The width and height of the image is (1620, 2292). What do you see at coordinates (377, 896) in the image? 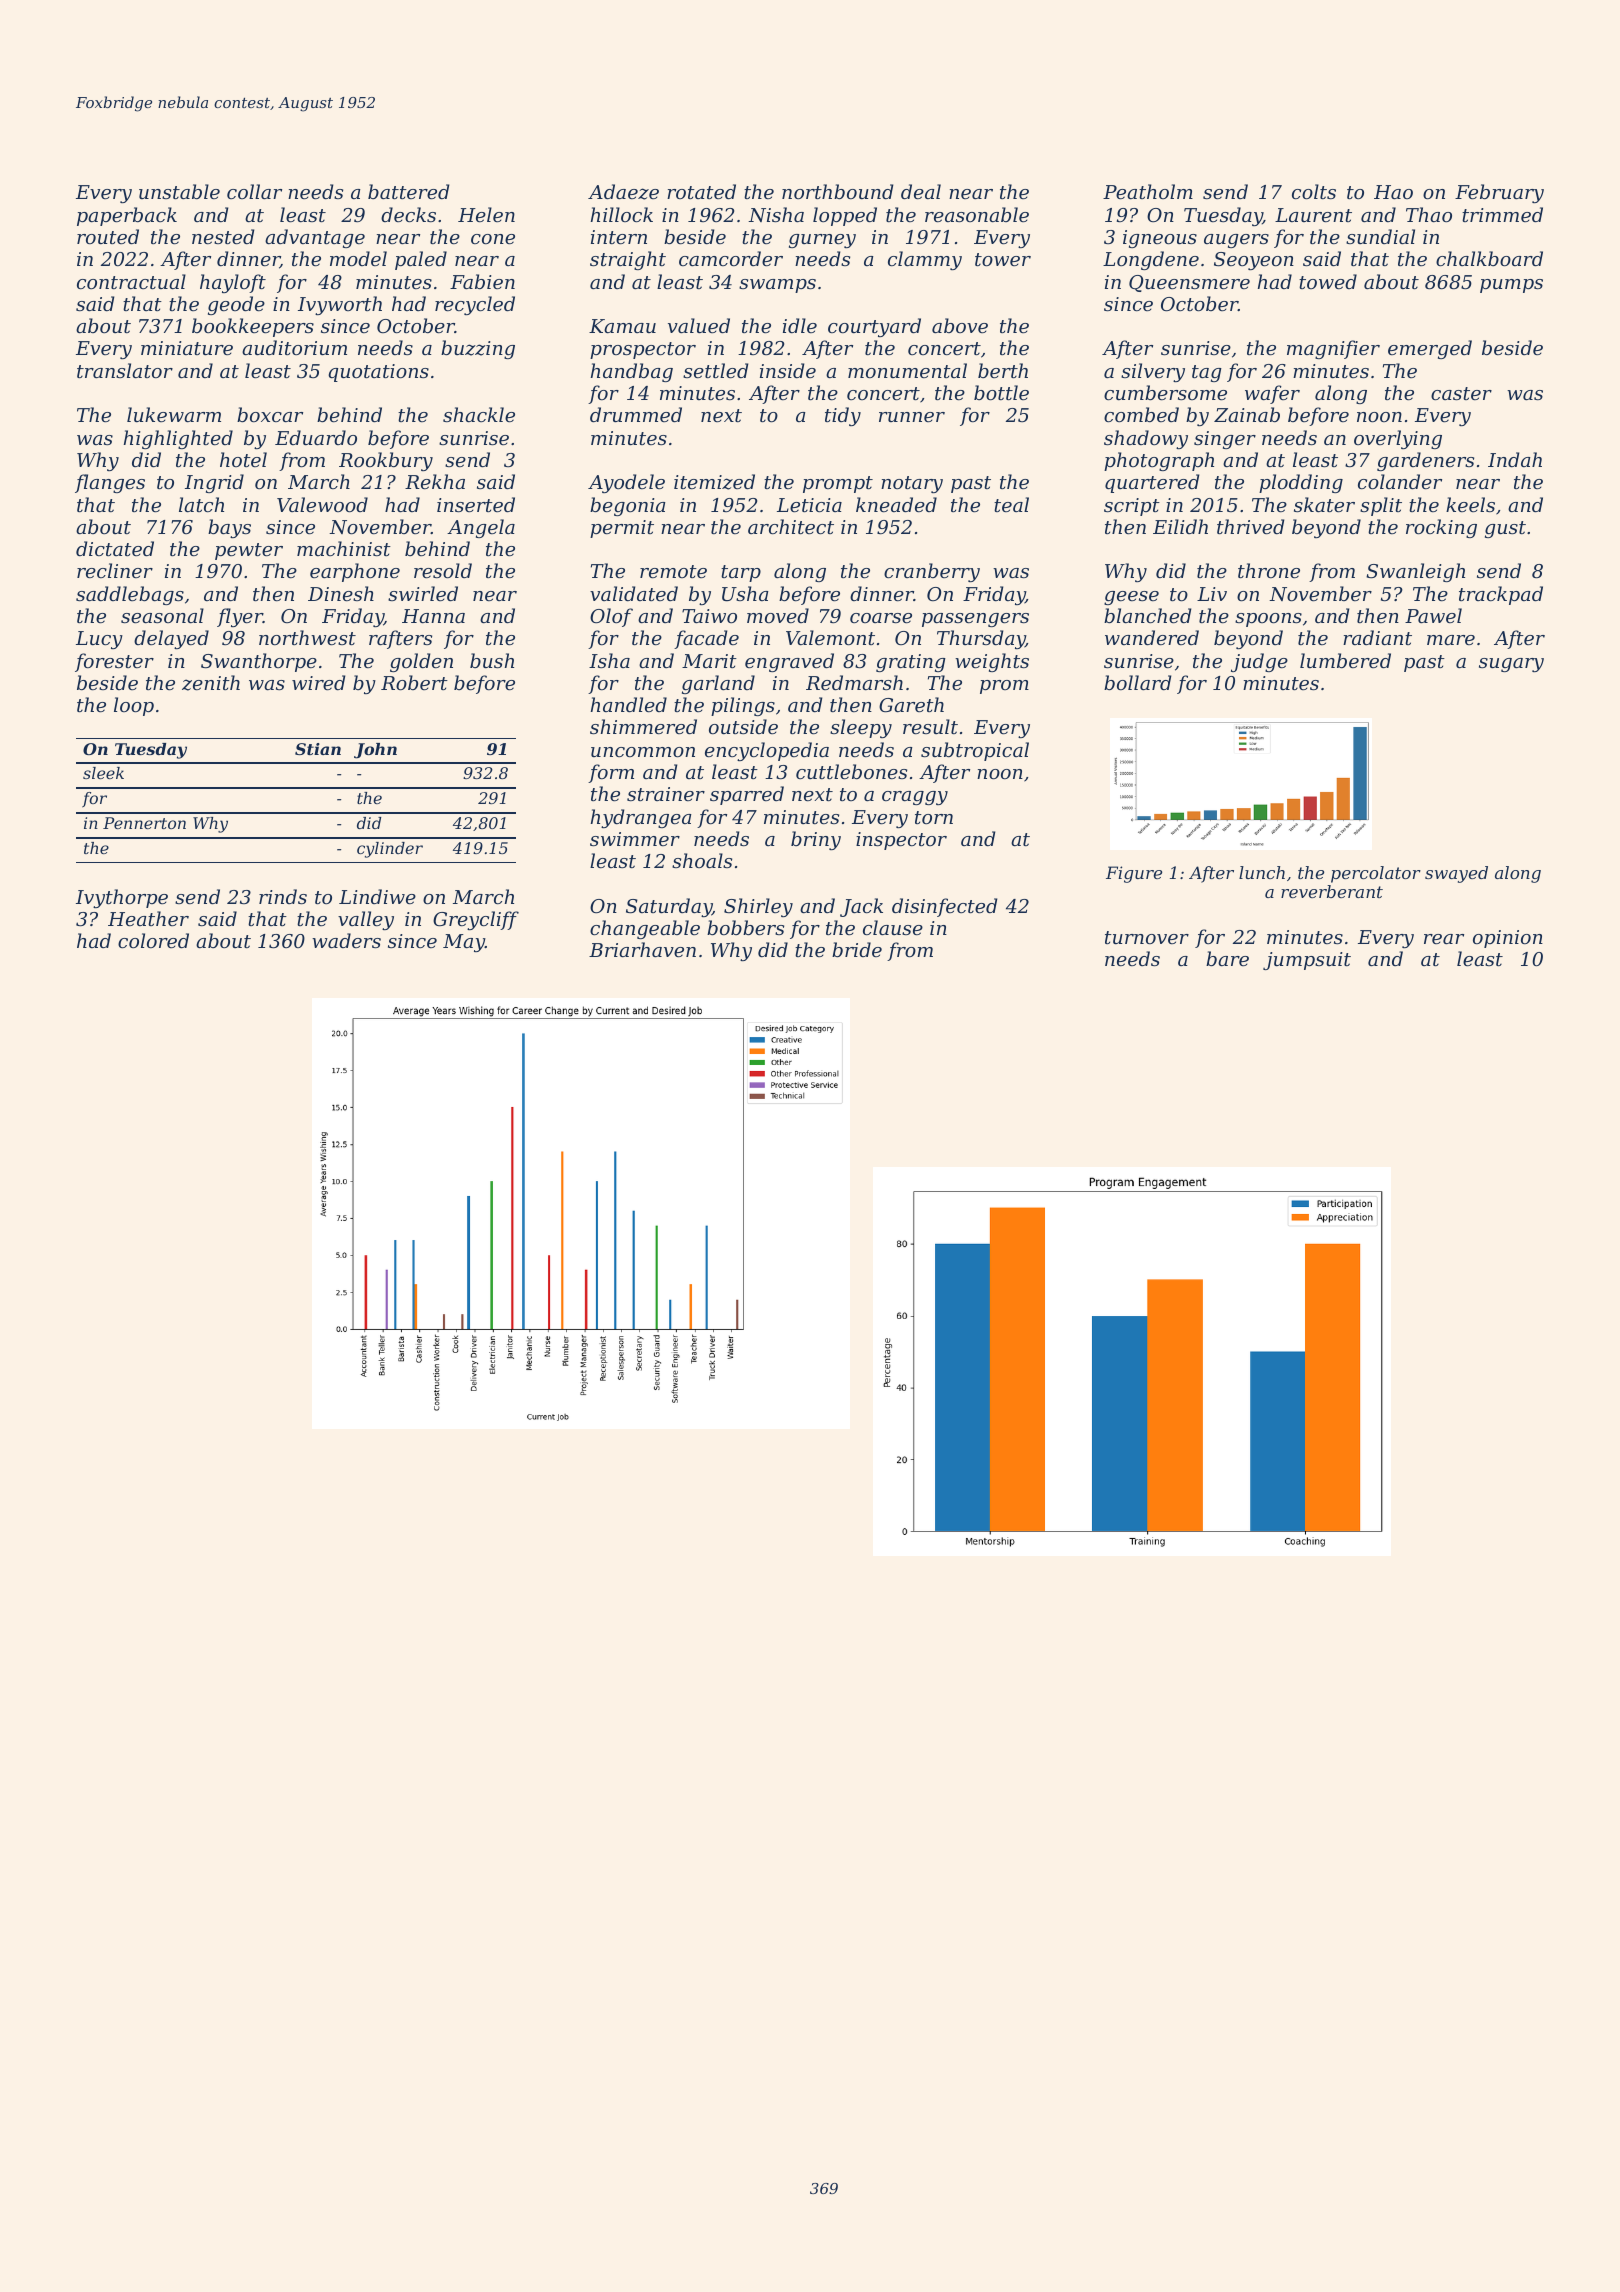
I see `Lindiwe` at bounding box center [377, 896].
